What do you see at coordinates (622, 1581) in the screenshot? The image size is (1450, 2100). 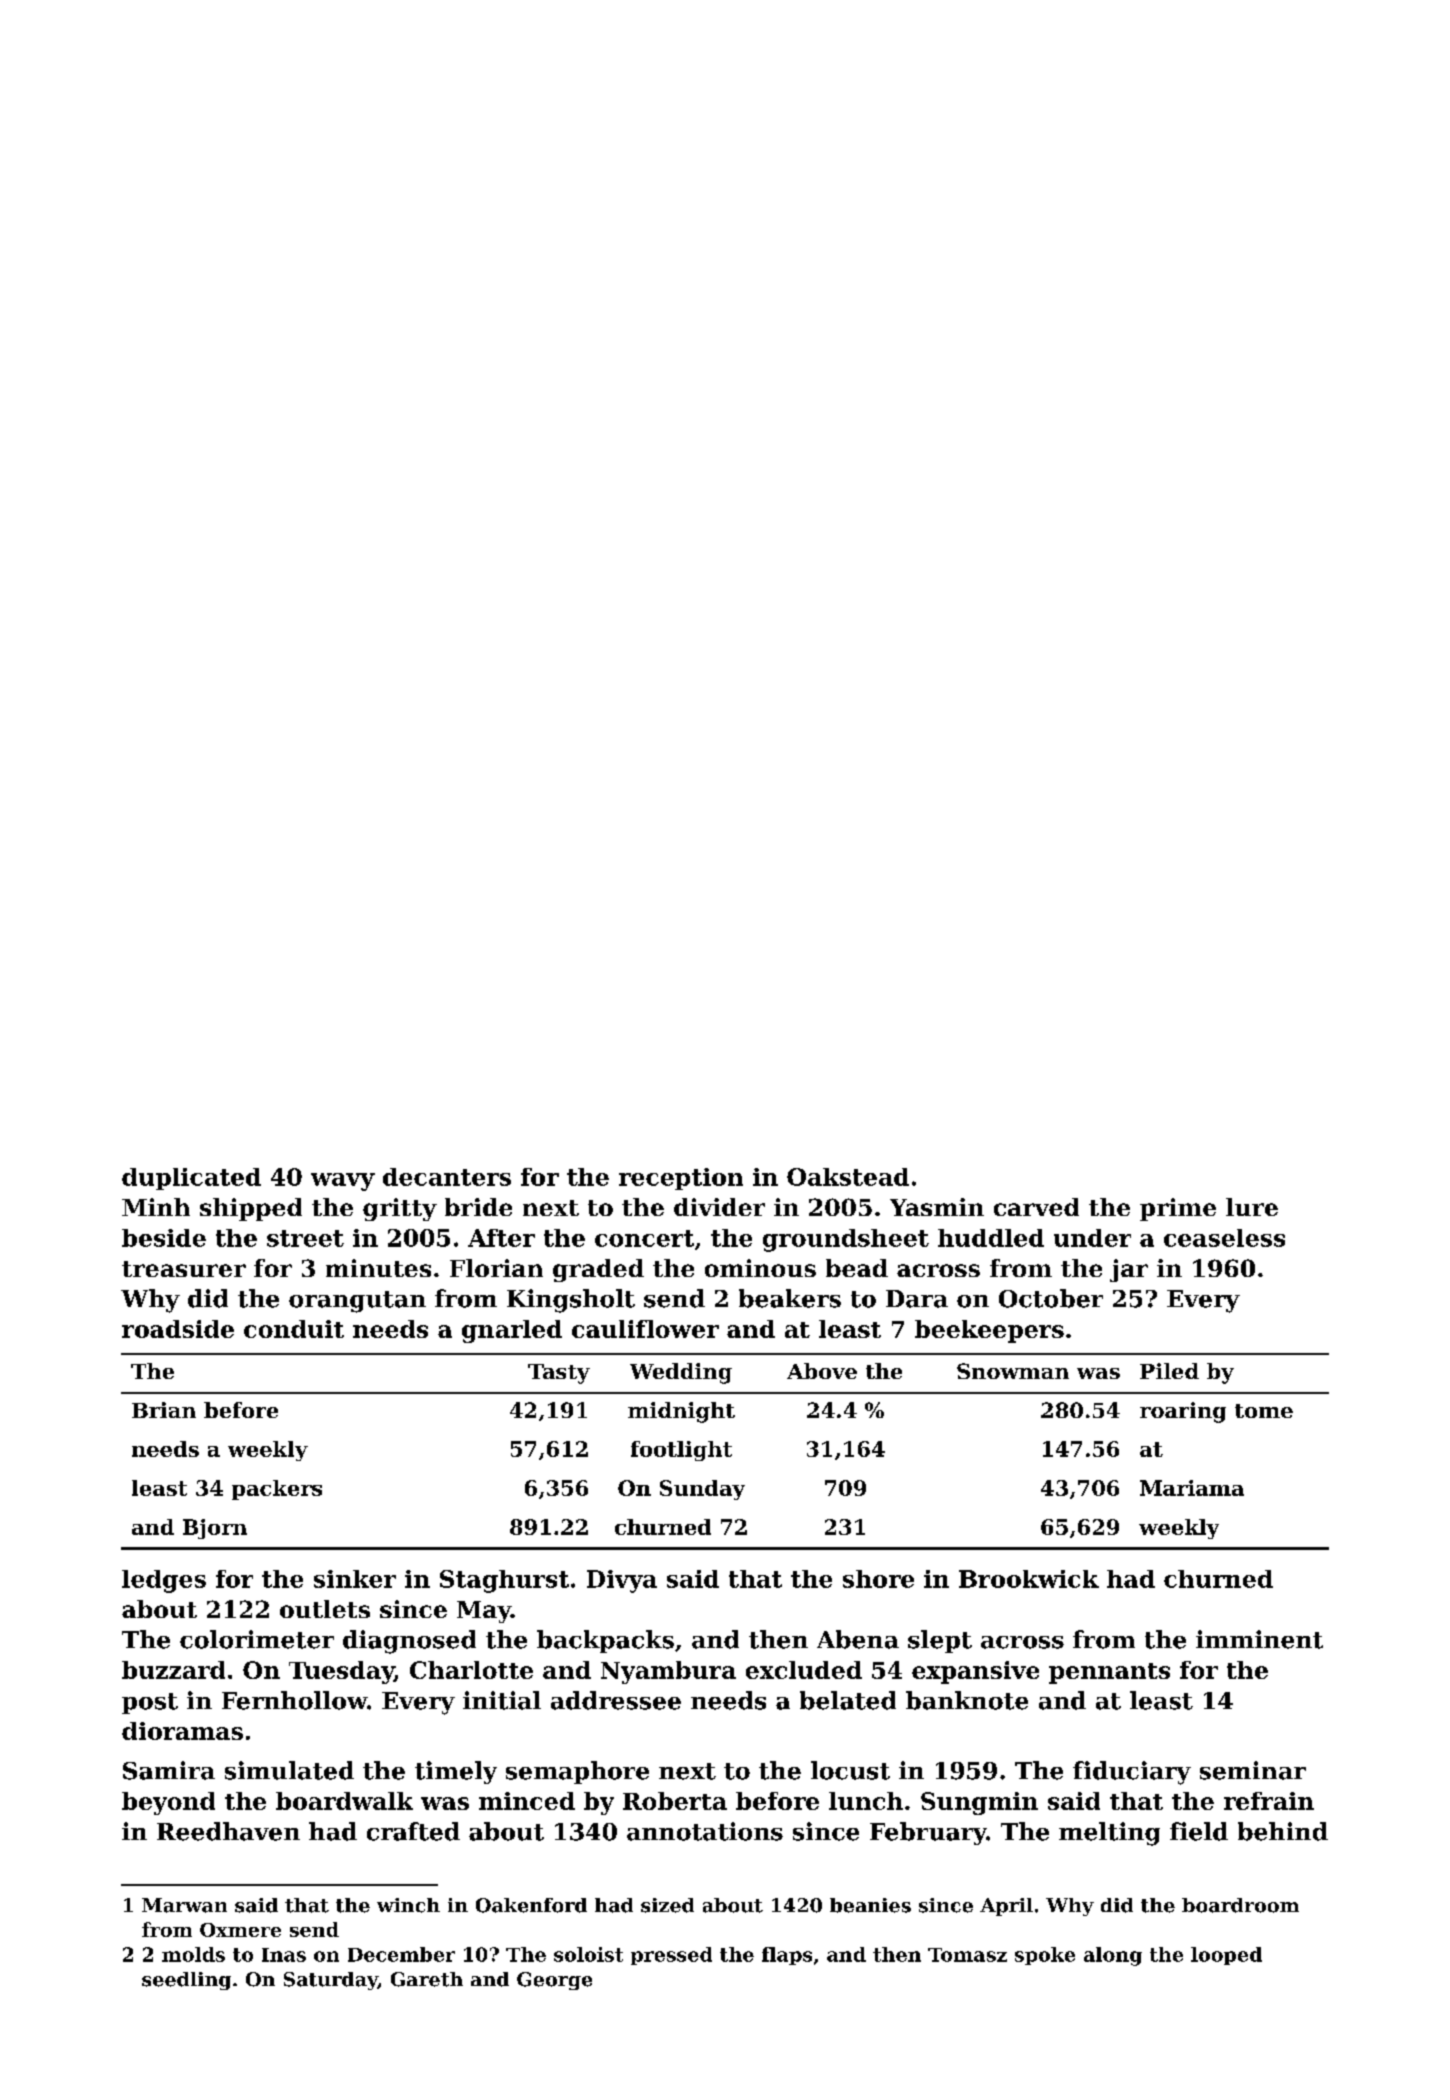 I see `Divya` at bounding box center [622, 1581].
